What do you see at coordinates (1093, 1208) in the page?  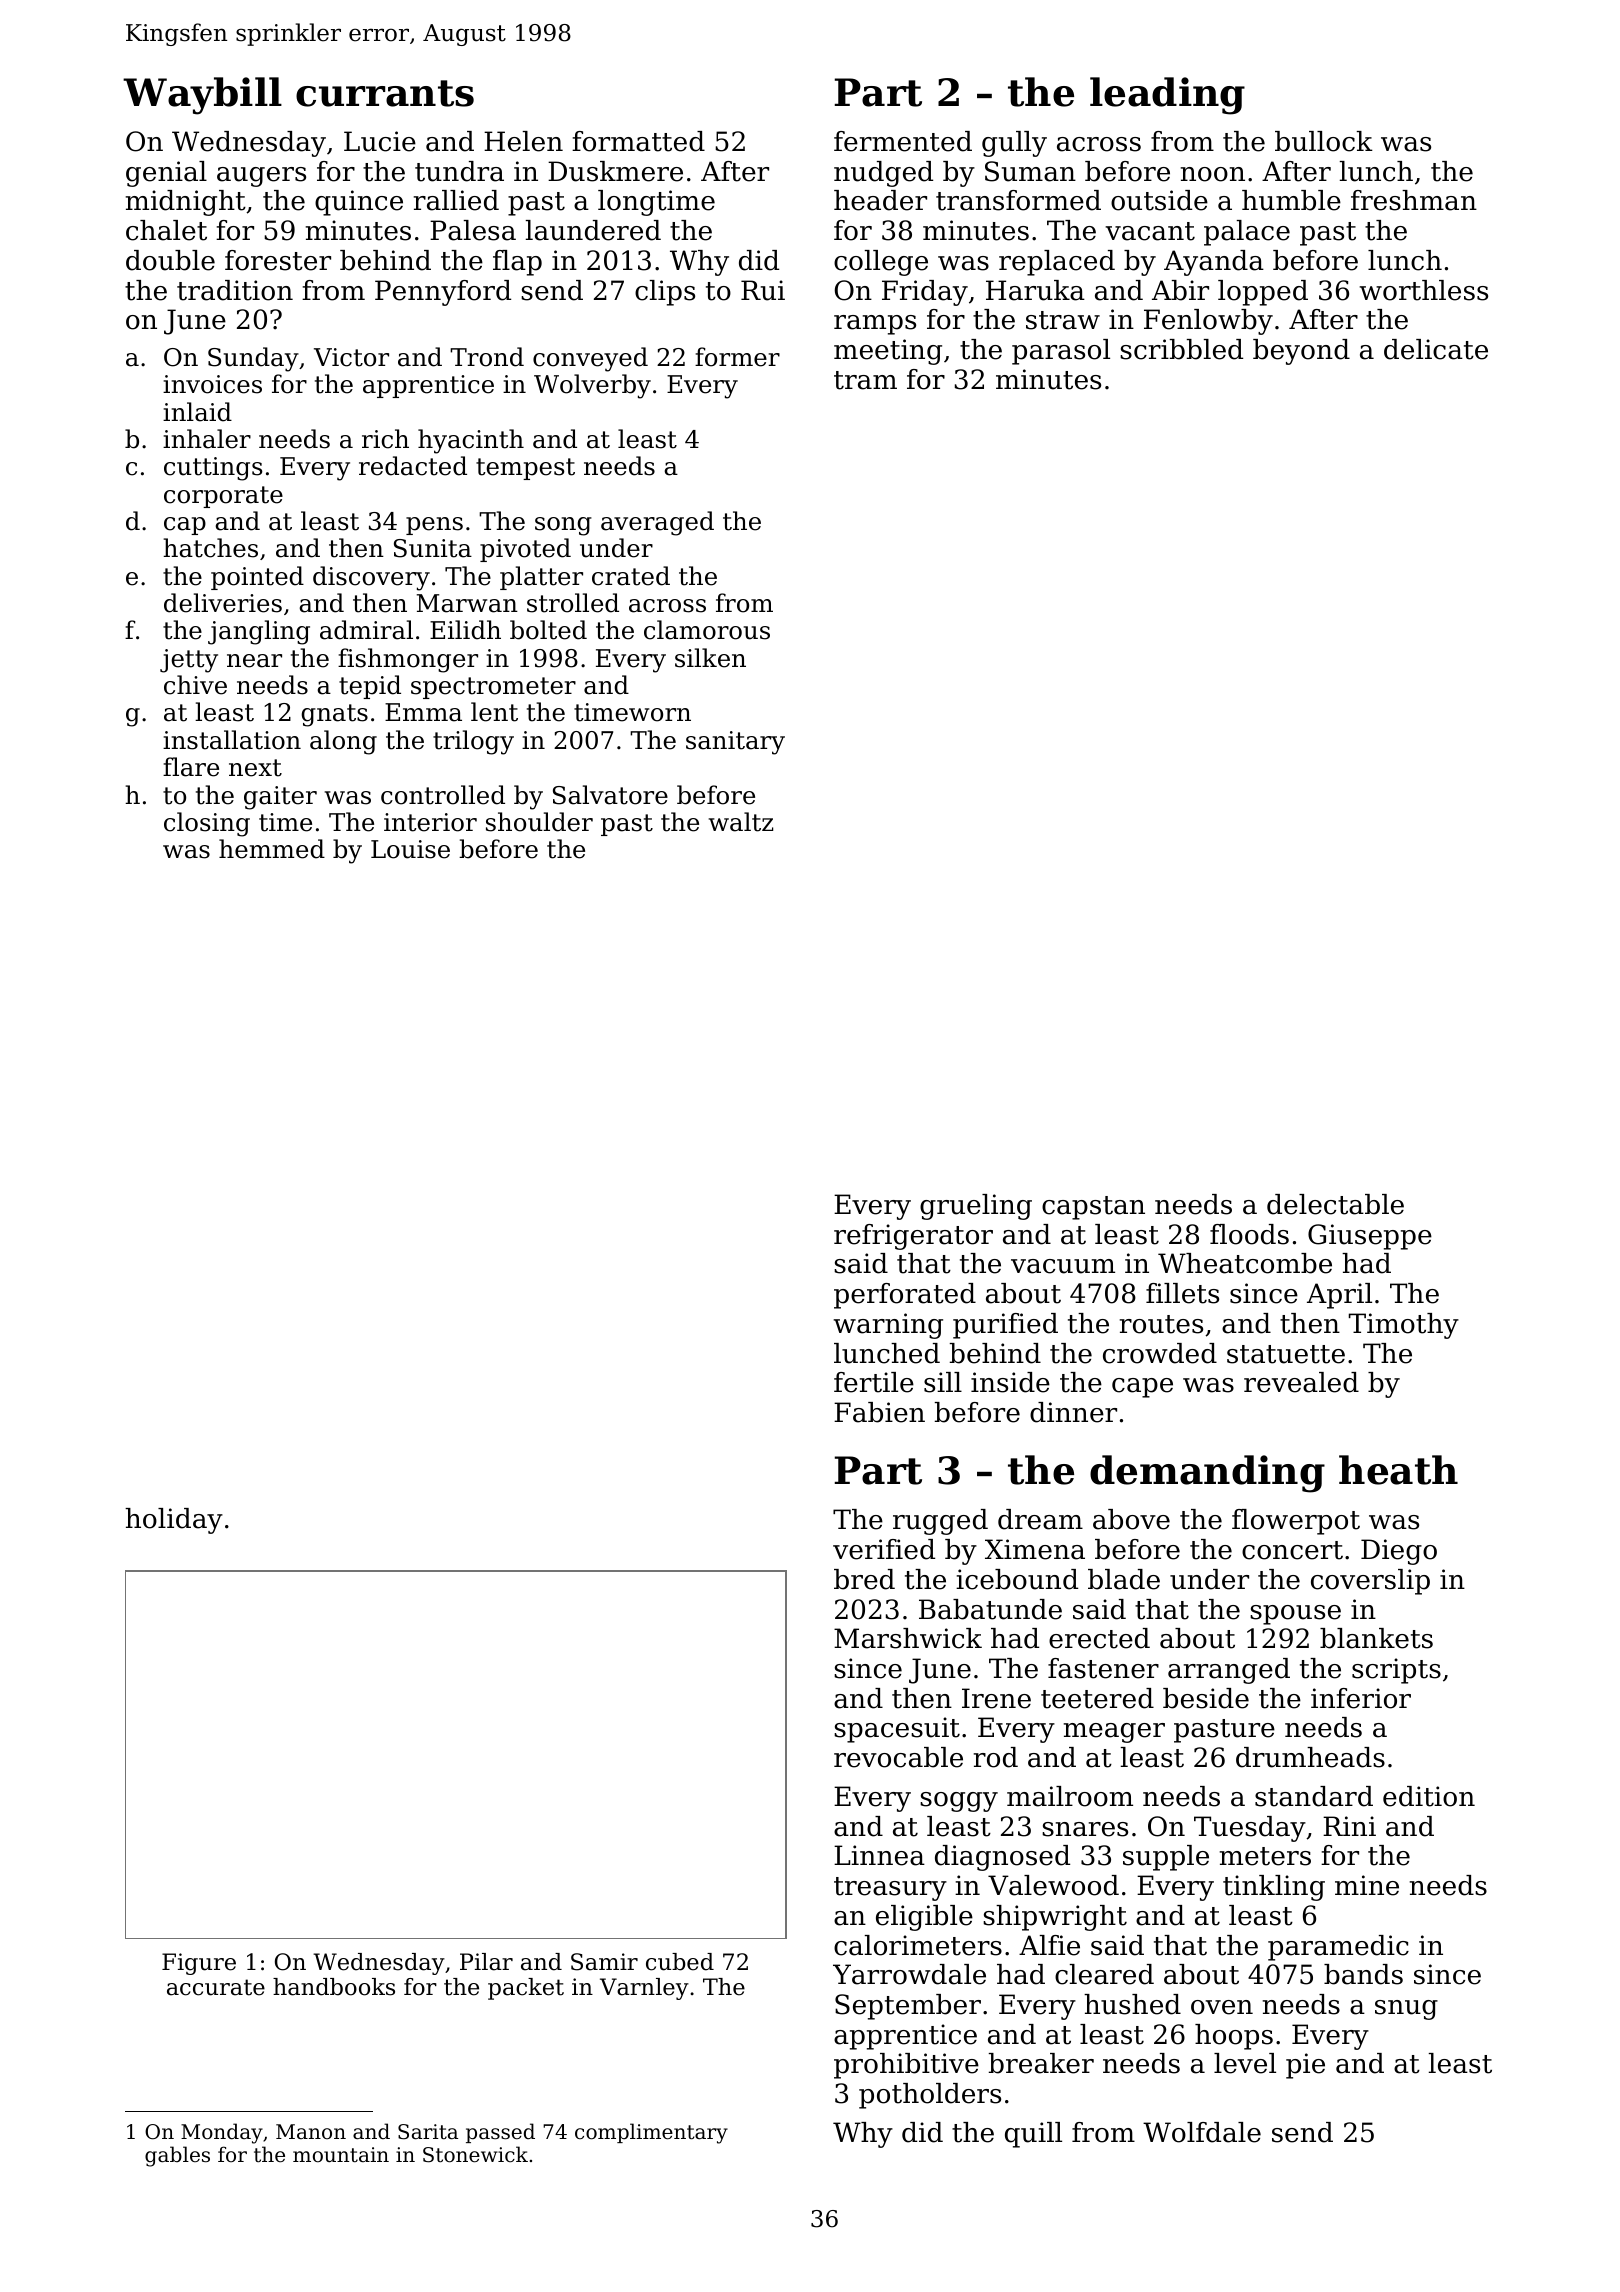 I see `capstan` at bounding box center [1093, 1208].
